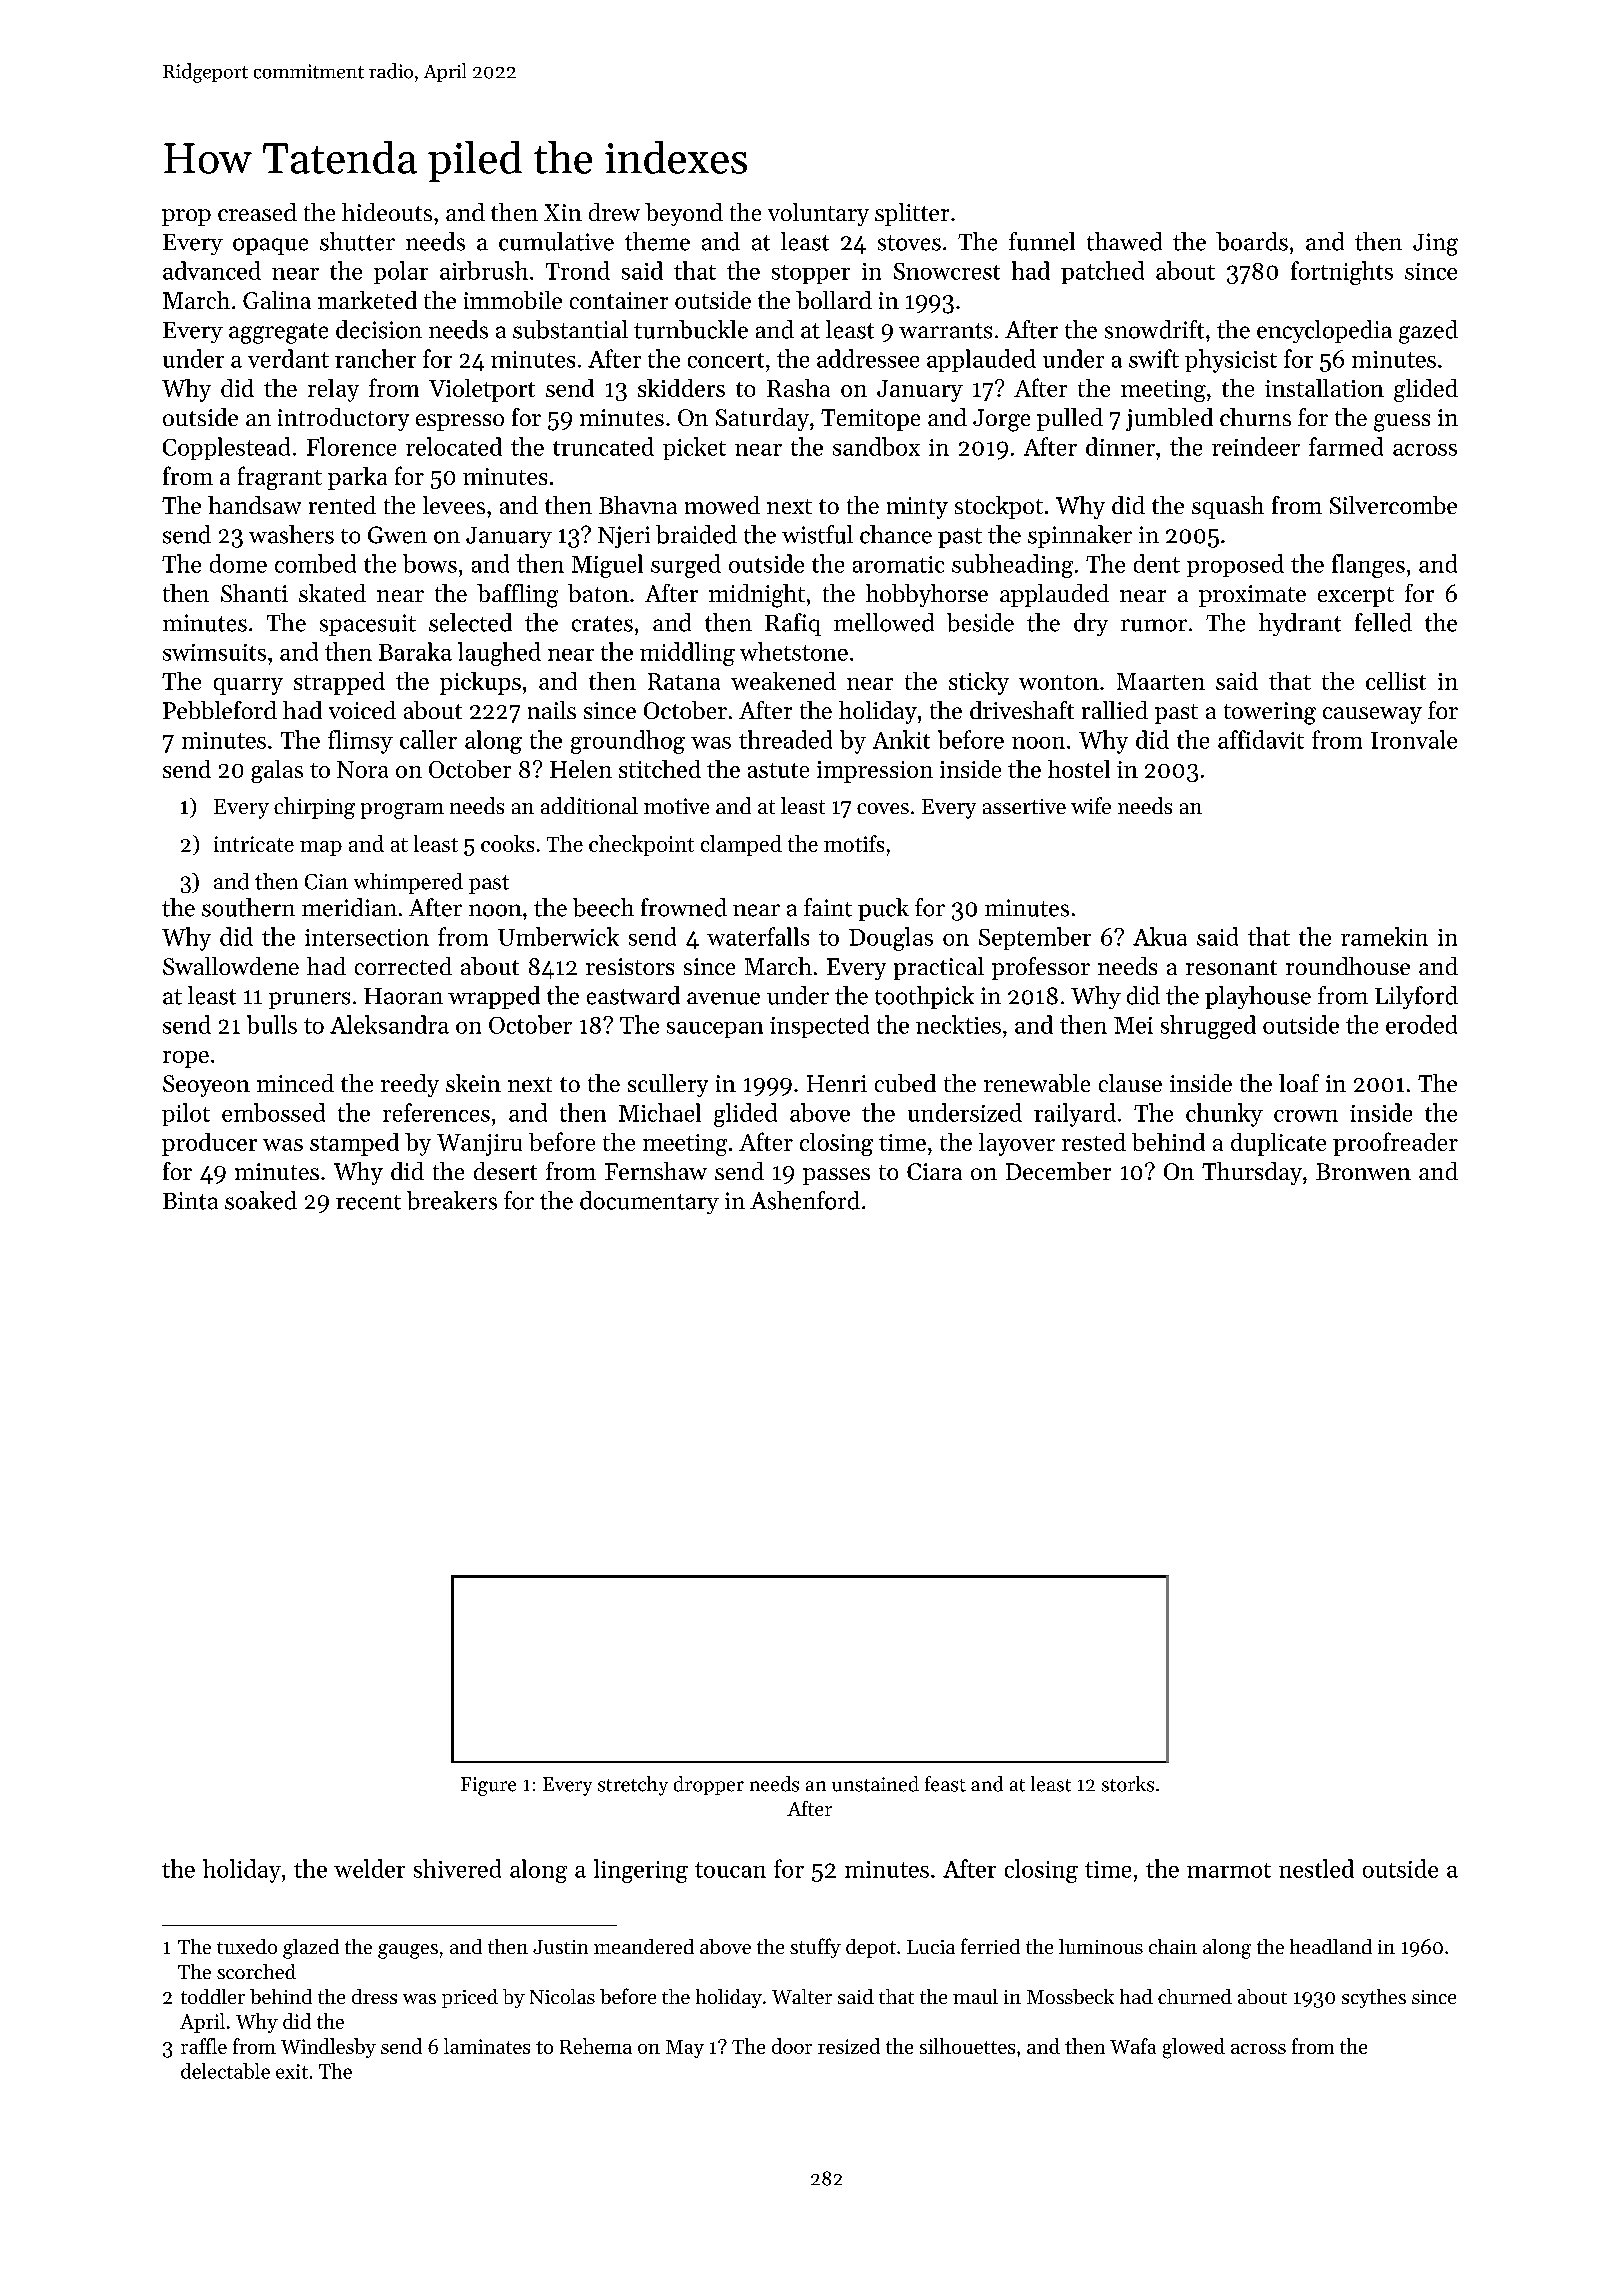  Describe the element at coordinates (1091, 805) in the document. I see `wife` at that location.
